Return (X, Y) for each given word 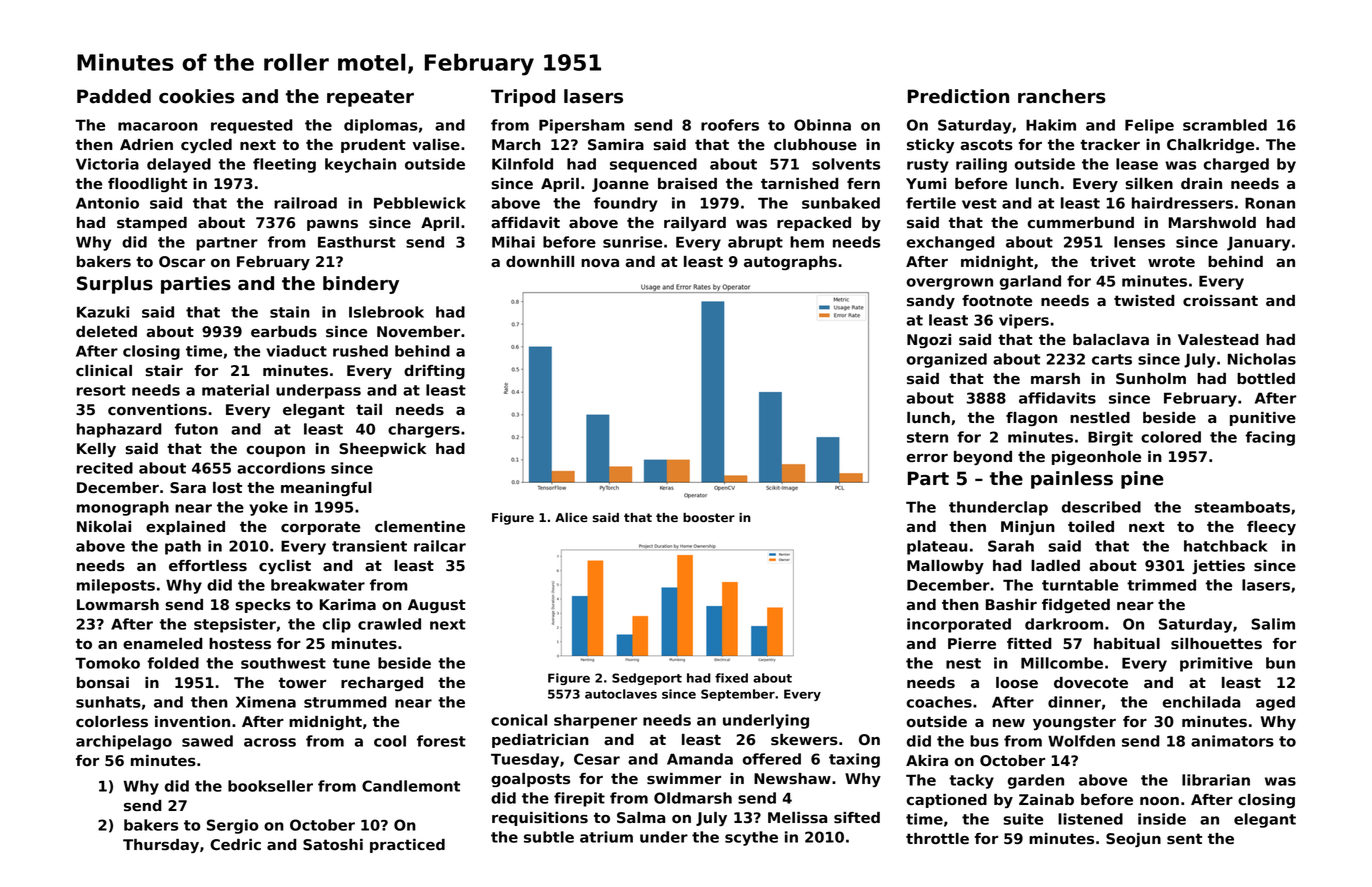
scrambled (1225, 125)
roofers (730, 125)
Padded (114, 96)
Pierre (972, 644)
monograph (123, 508)
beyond (983, 458)
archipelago (124, 742)
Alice (571, 517)
